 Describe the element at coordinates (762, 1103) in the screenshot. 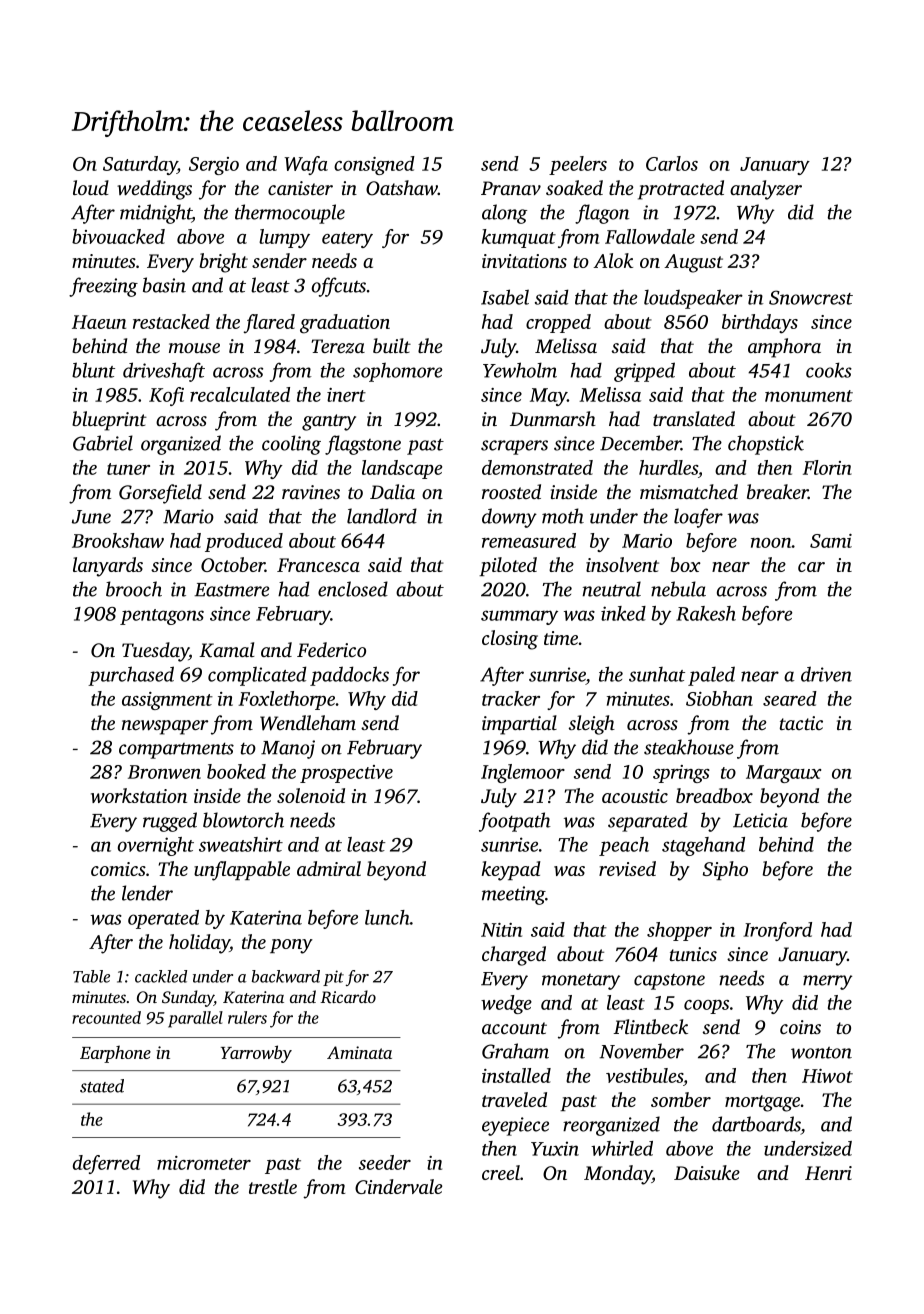

I see `mortgage` at that location.
